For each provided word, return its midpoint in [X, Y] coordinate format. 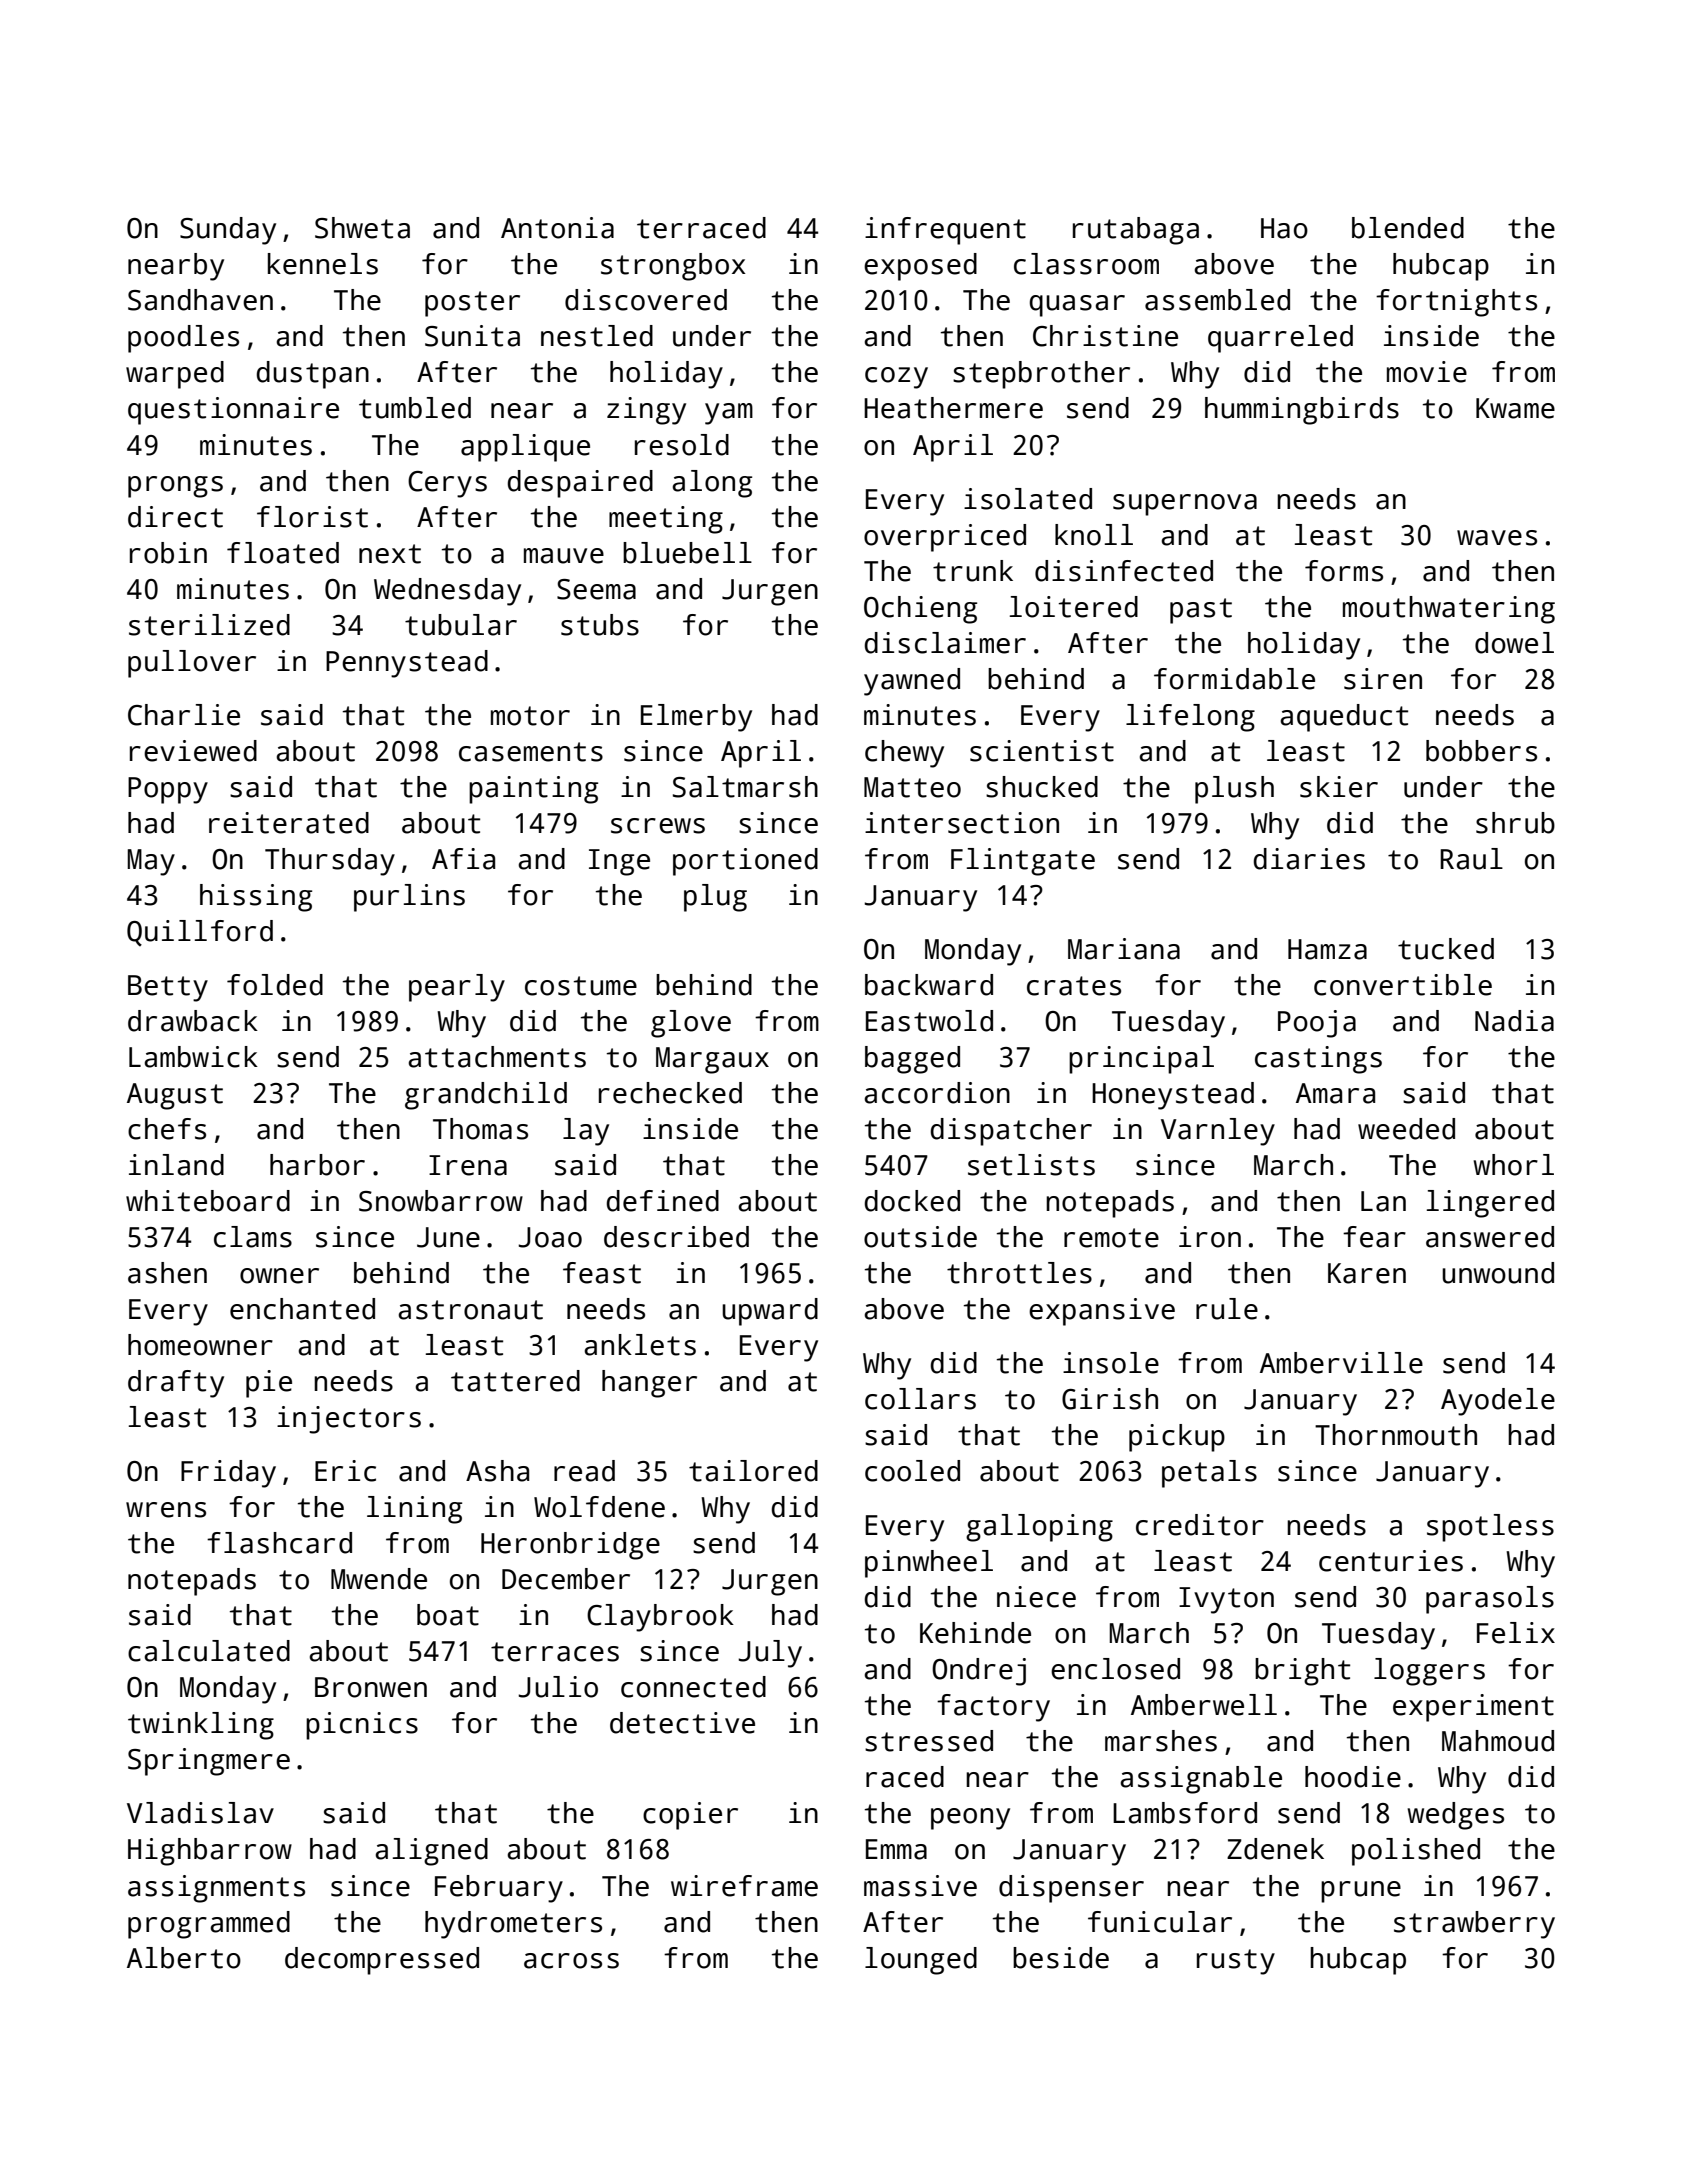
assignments [216, 1889]
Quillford [200, 933]
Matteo [912, 787]
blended [1408, 228]
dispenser [1071, 1889]
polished [1416, 1852]
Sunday [228, 231]
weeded [1406, 1129]
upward [770, 1312]
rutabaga [1136, 231]
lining [414, 1510]
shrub [1515, 823]
